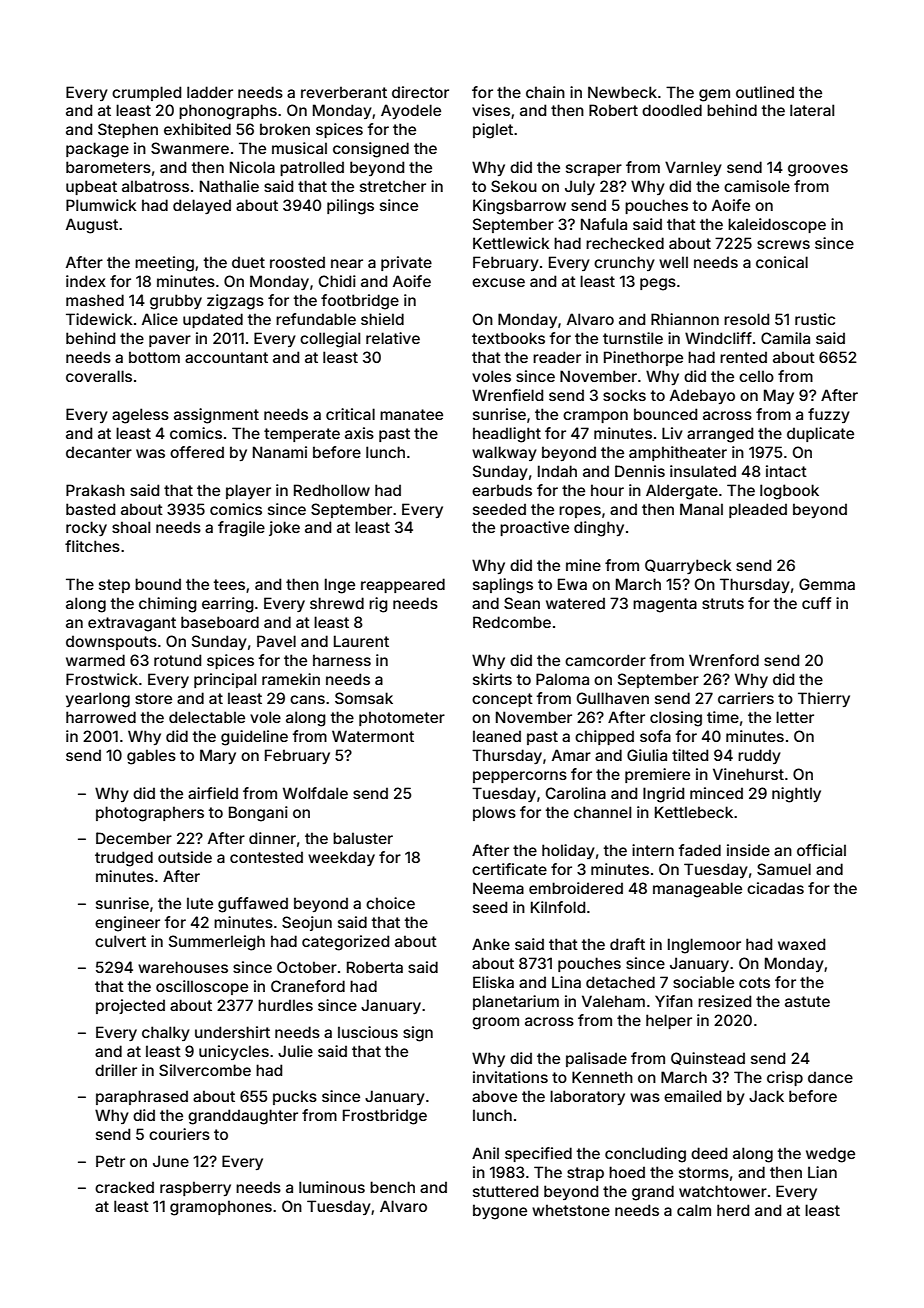 Image resolution: width=924 pixels, height=1308 pixels. What do you see at coordinates (116, 1070) in the page?
I see `driller` at bounding box center [116, 1070].
